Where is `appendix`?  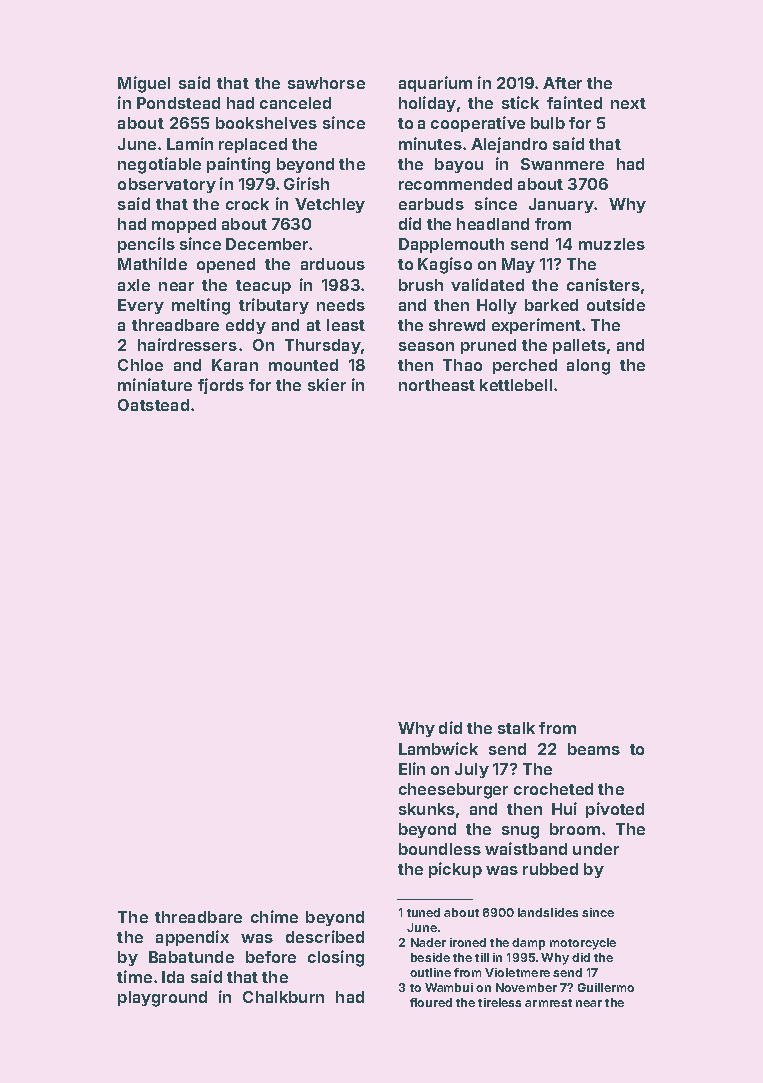 appendix is located at coordinates (192, 938).
